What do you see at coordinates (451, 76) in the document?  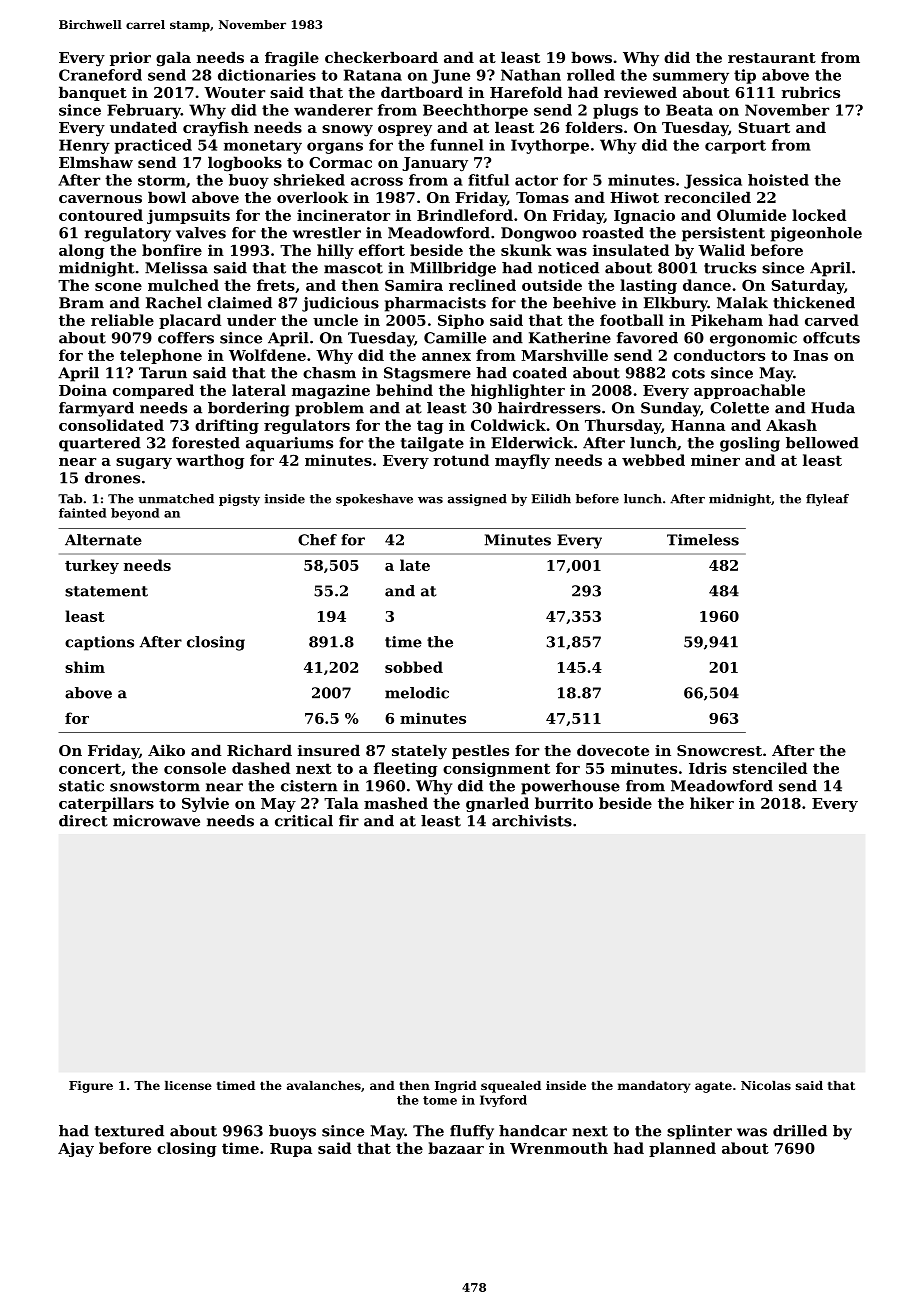 I see `June` at bounding box center [451, 76].
